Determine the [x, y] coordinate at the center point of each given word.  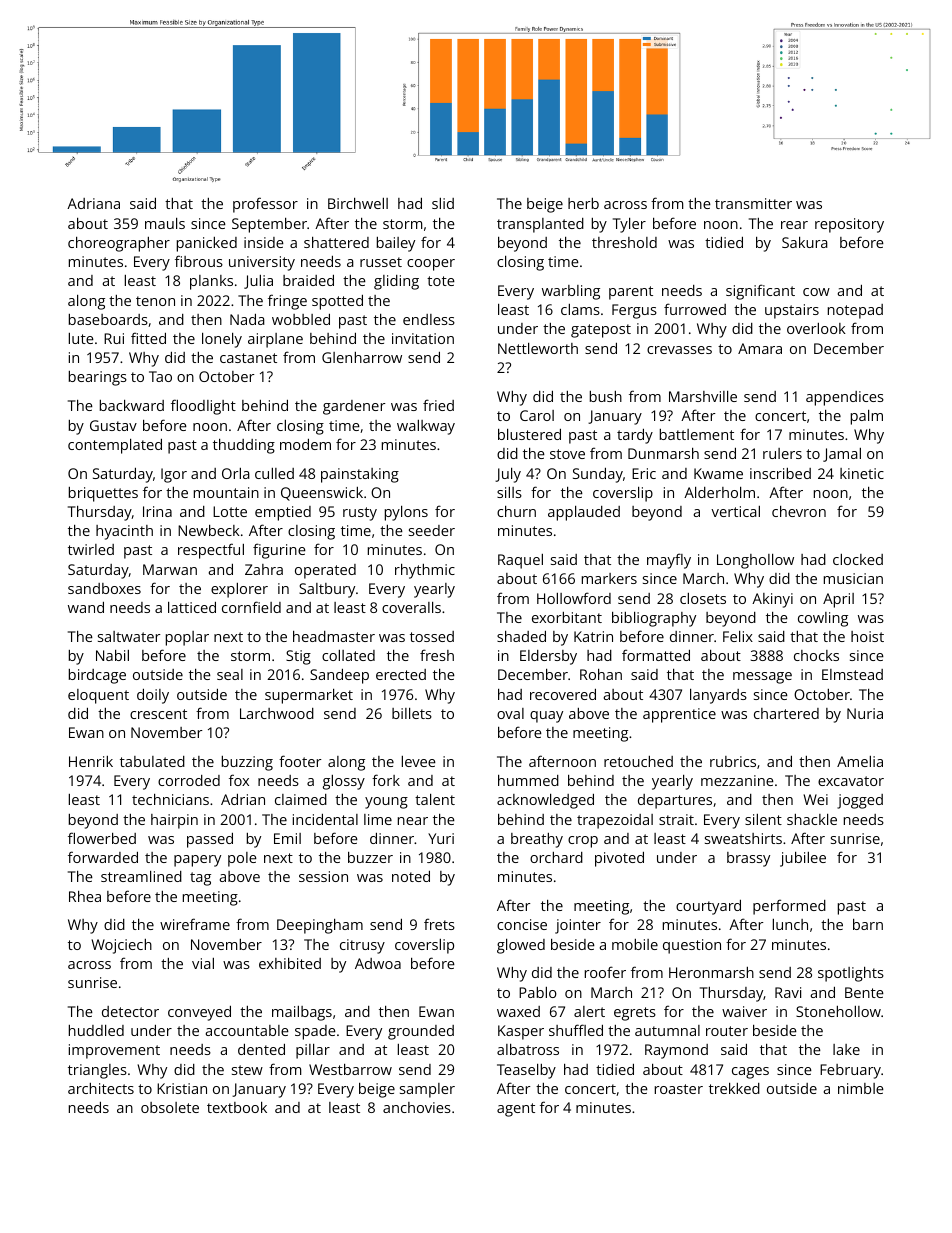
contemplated [115, 446]
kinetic [862, 473]
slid [443, 203]
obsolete [170, 1107]
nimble [861, 1088]
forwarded [103, 857]
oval [510, 713]
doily [153, 696]
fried [438, 405]
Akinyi [772, 600]
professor [265, 205]
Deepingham [320, 926]
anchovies [417, 1107]
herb [583, 203]
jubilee [803, 859]
